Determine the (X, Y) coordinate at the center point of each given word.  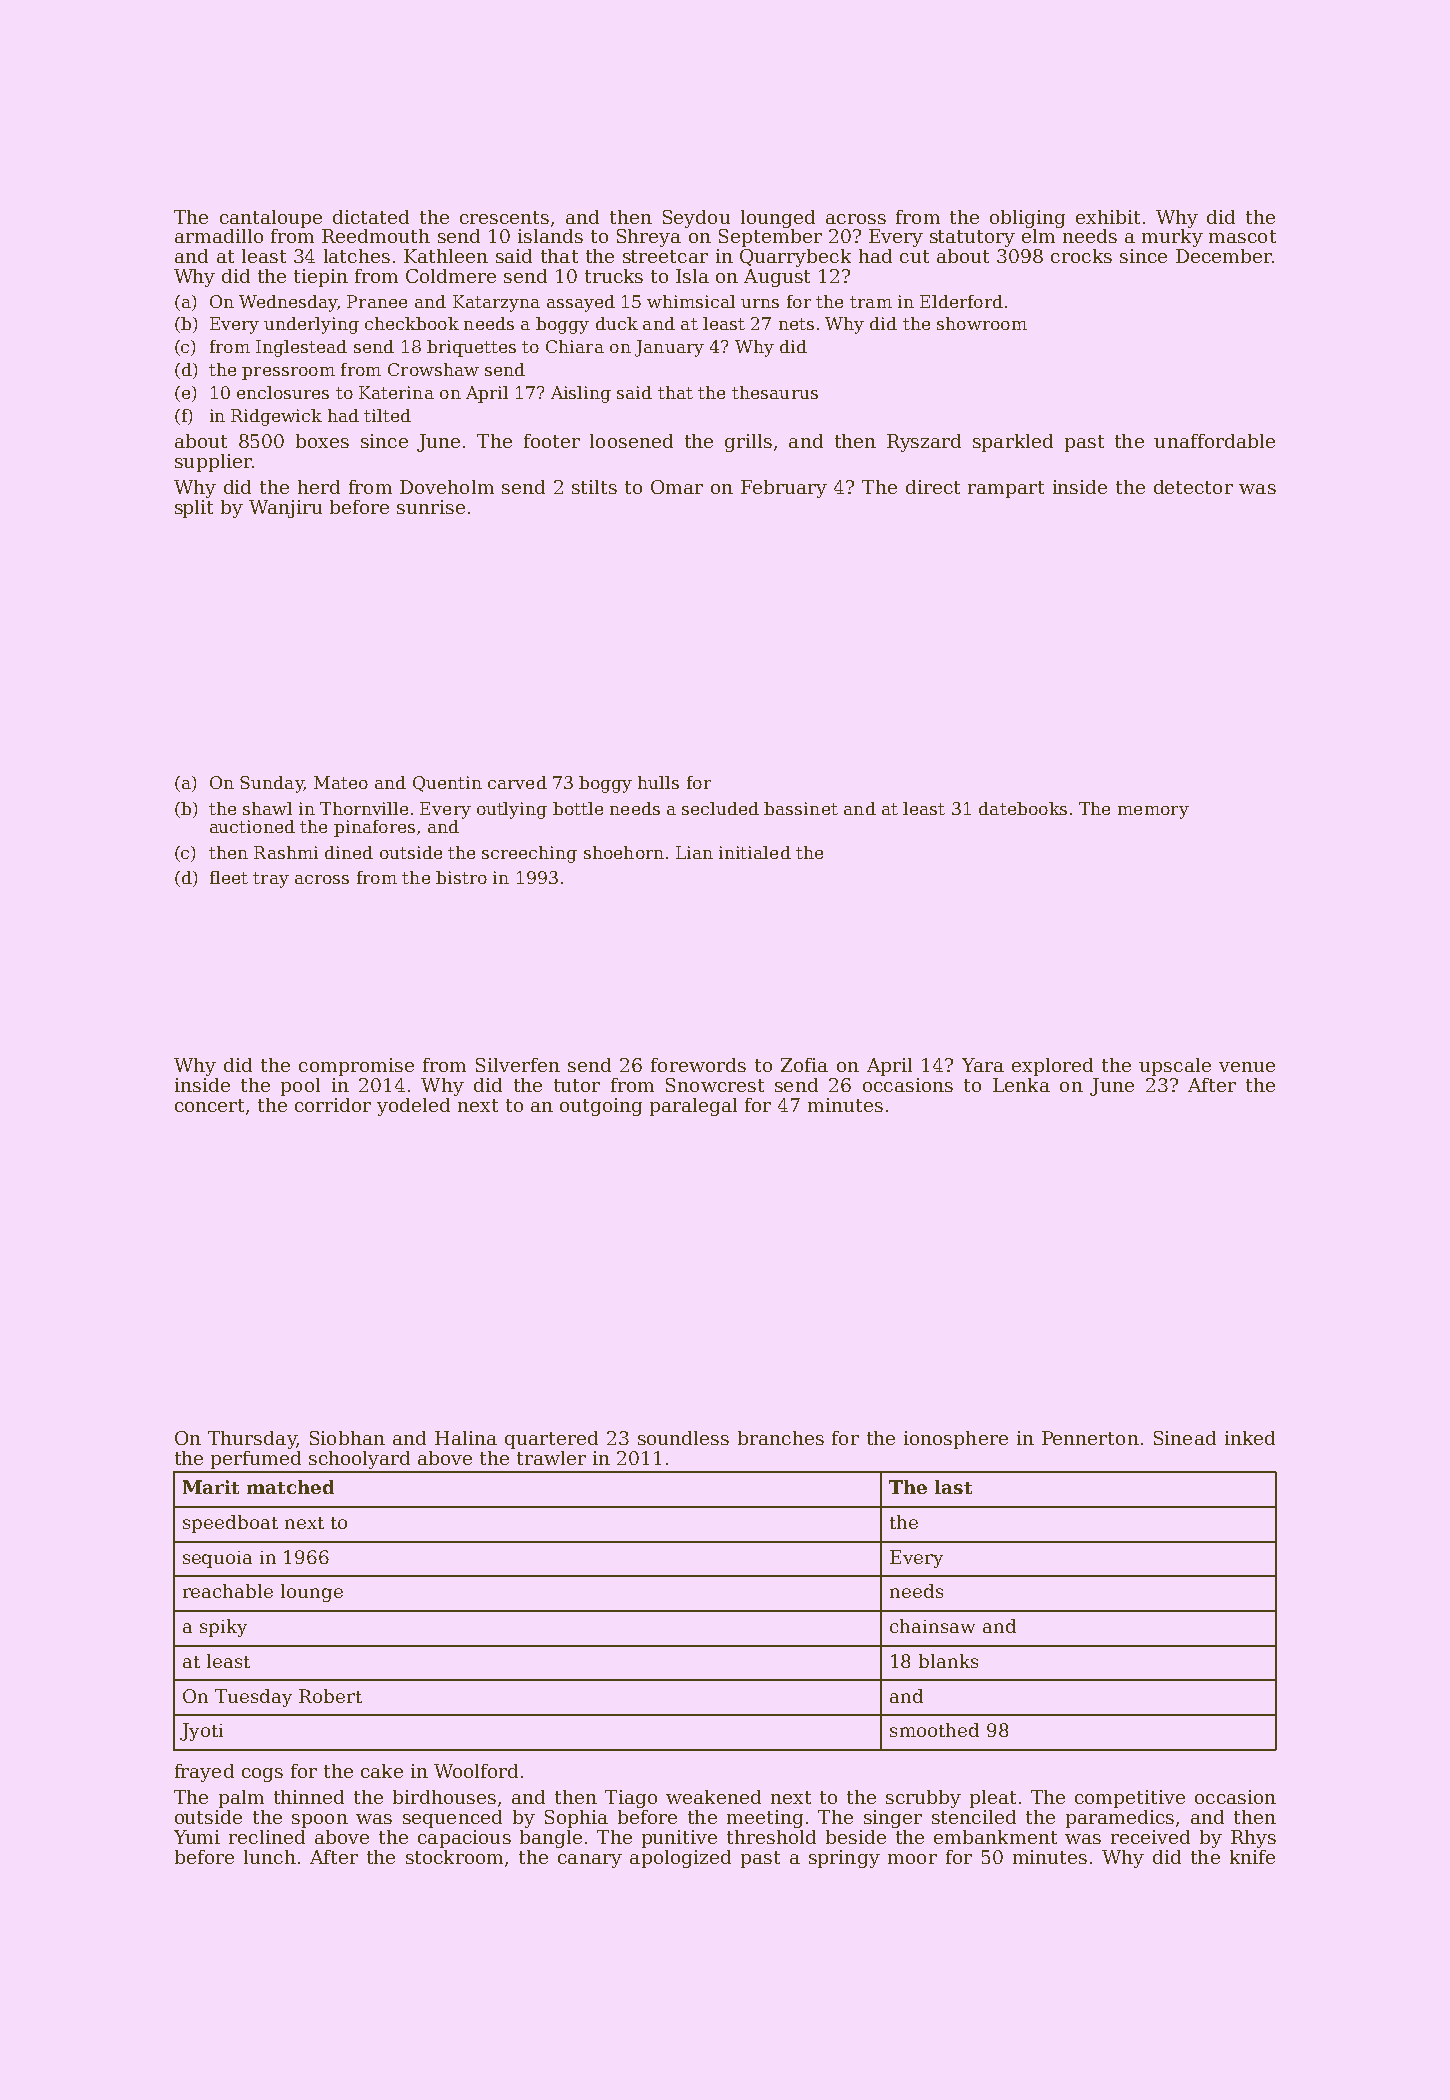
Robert (330, 1696)
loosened (631, 441)
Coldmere (451, 276)
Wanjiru (285, 509)
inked (1250, 1438)
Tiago (631, 1799)
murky (1172, 238)
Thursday (252, 1440)
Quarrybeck (795, 258)
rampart (1006, 489)
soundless (683, 1438)
